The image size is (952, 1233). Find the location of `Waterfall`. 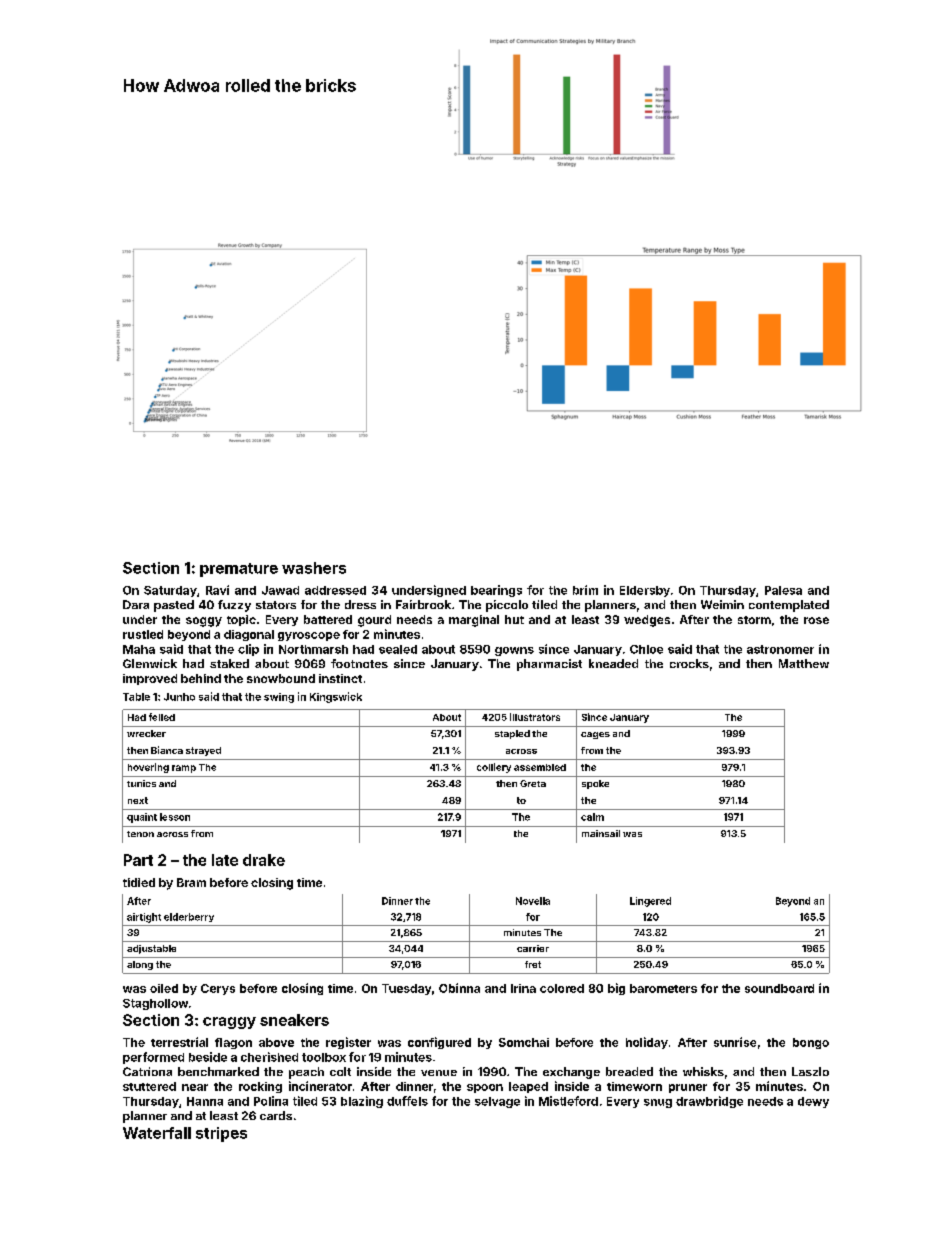

Waterfall is located at coordinates (157, 1133).
